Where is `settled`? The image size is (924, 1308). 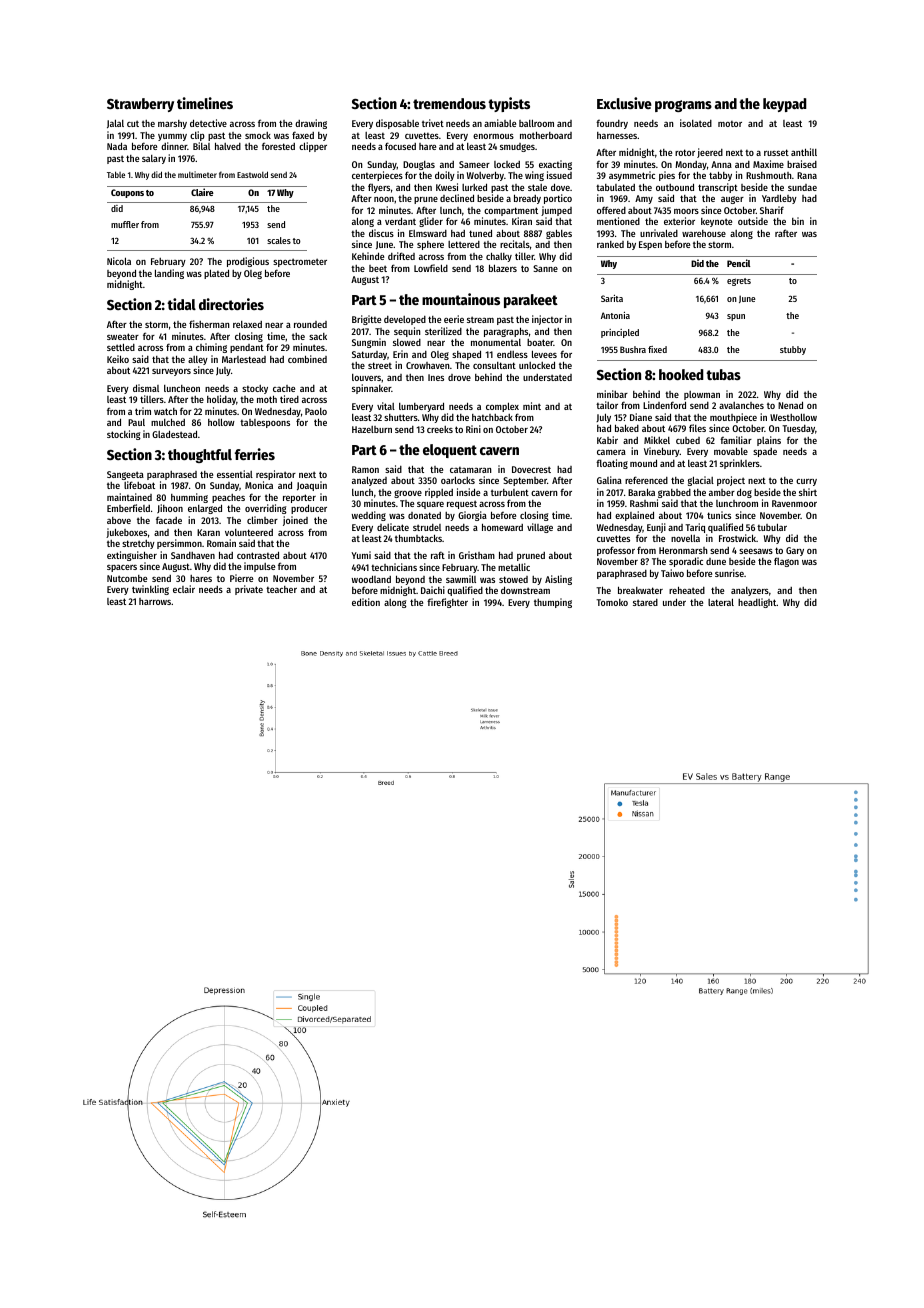 settled is located at coordinates (121, 347).
